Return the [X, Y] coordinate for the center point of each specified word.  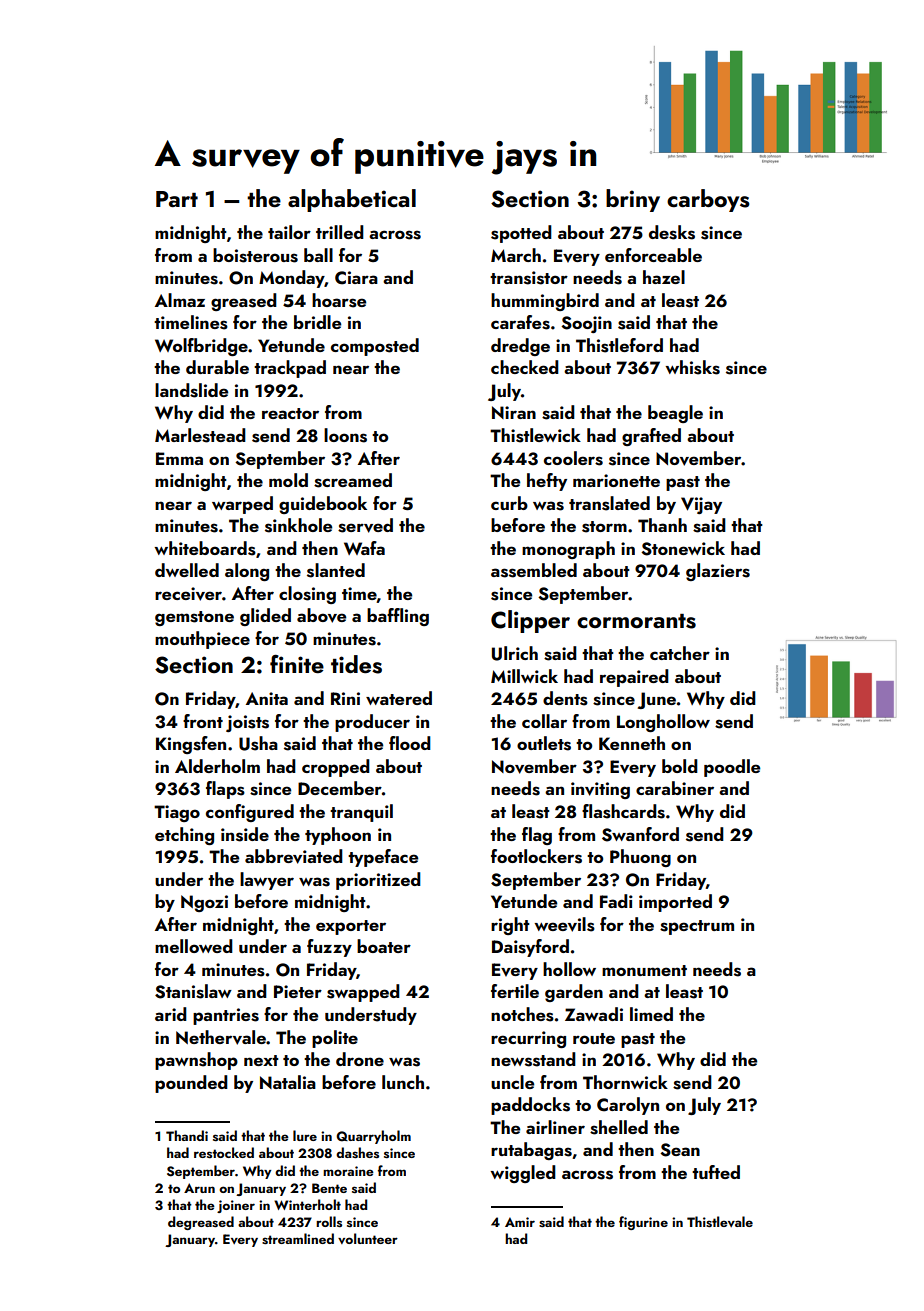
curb [509, 503]
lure [305, 1135]
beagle [675, 414]
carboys [708, 200]
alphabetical [352, 200]
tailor [289, 232]
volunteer [368, 1238]
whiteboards [205, 548]
